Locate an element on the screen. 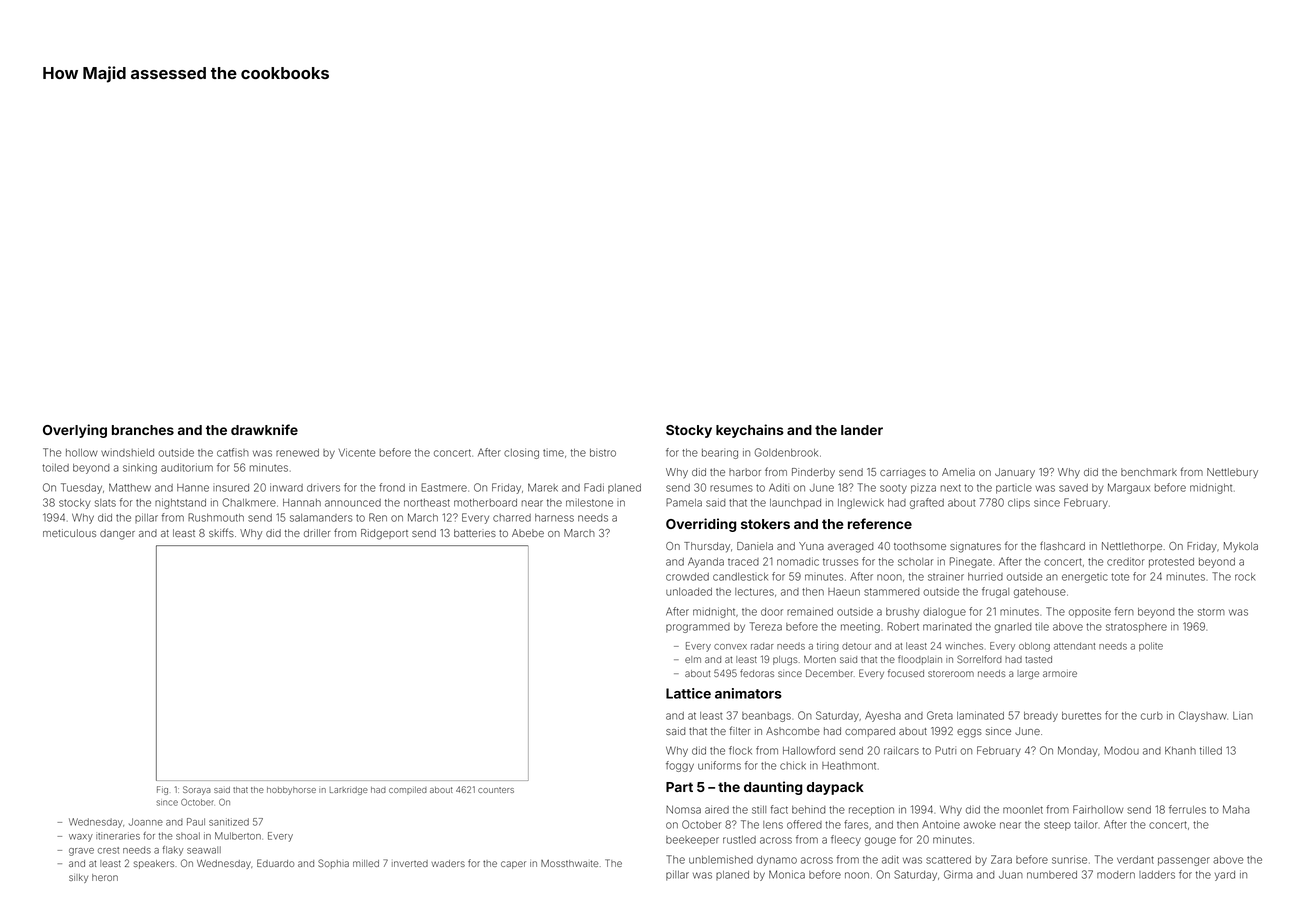 The image size is (1308, 924). Maha is located at coordinates (1236, 809).
